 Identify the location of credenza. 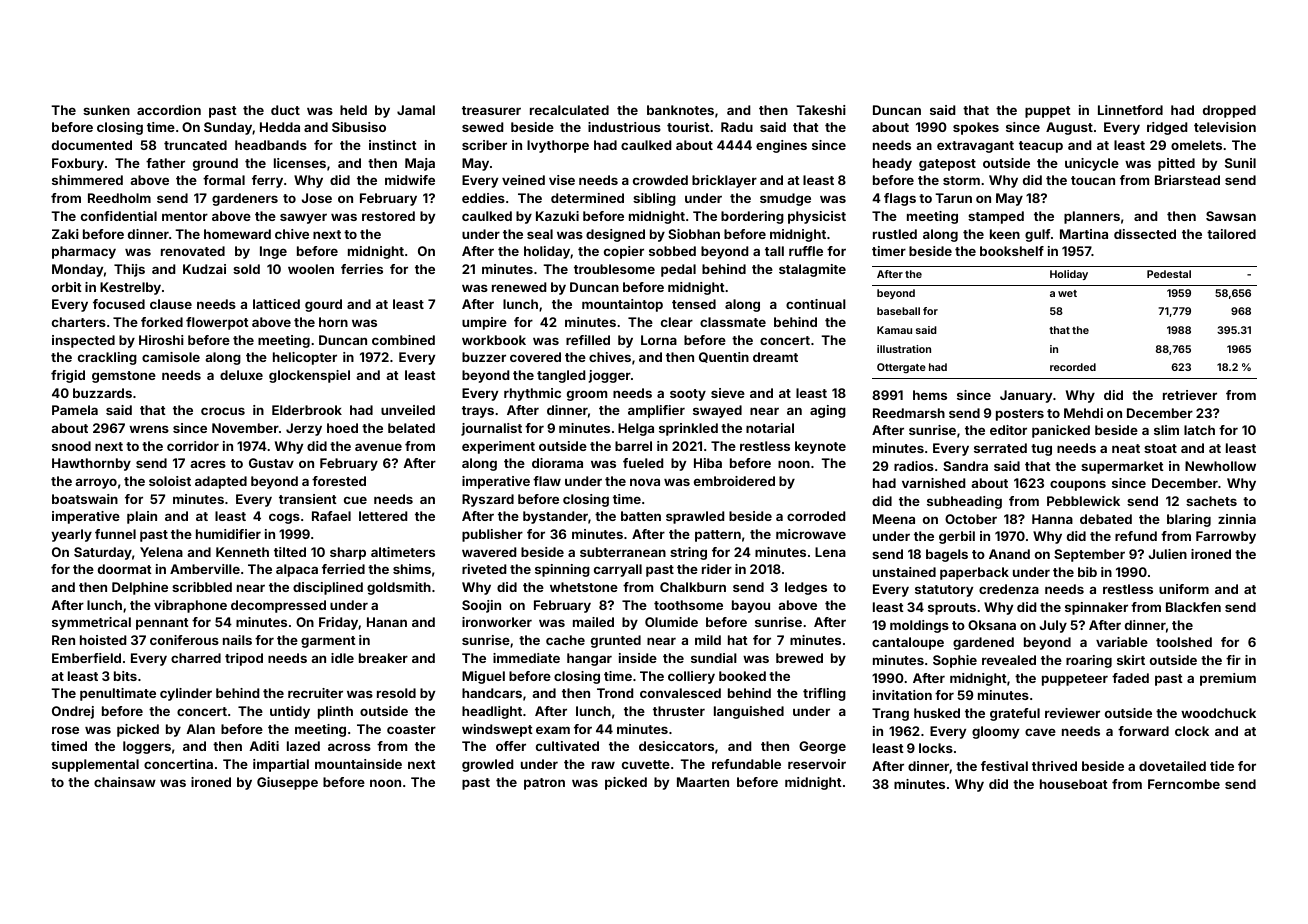
(1009, 589).
